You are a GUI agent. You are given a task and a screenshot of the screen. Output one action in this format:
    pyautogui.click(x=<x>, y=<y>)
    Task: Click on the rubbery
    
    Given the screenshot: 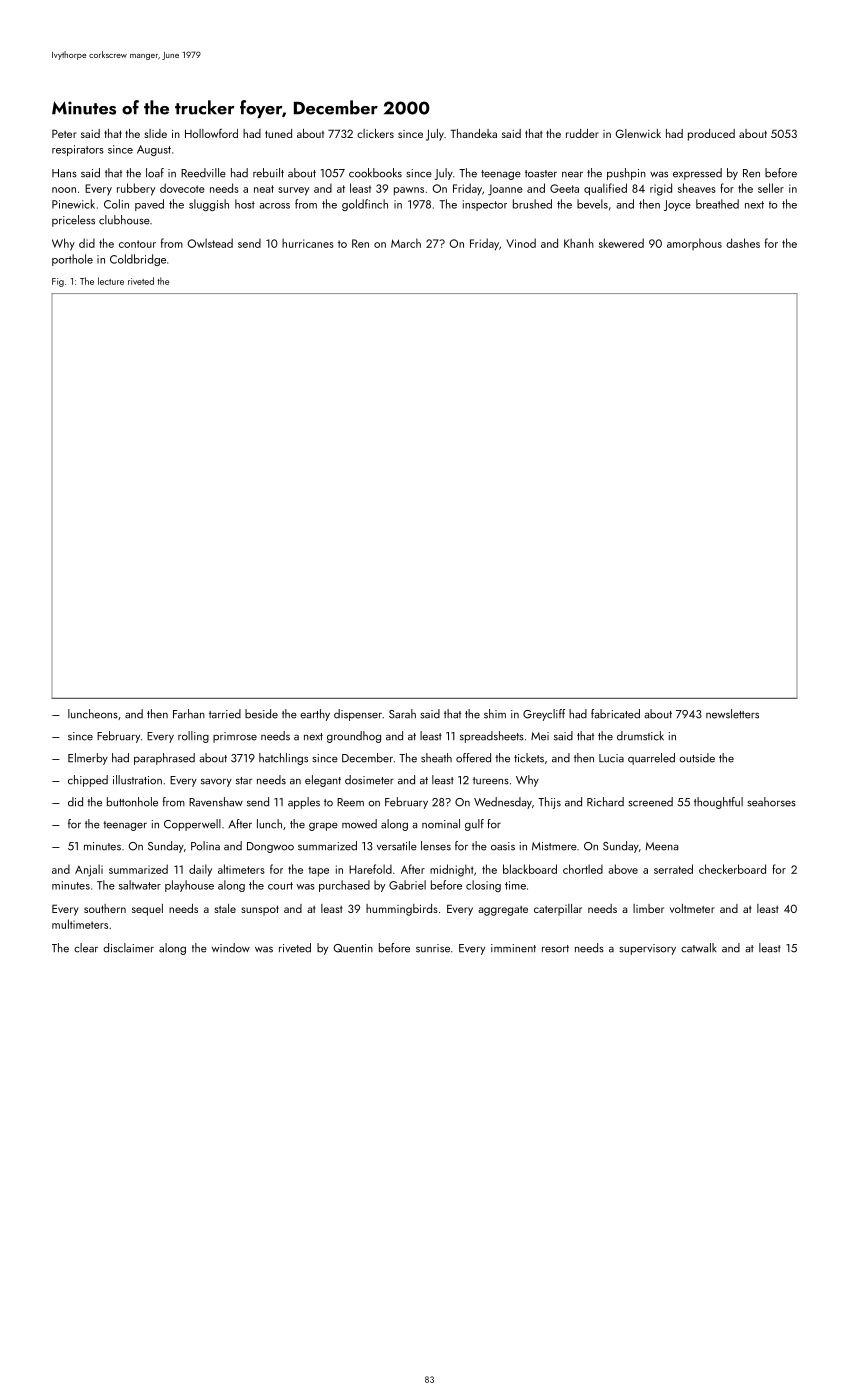 What is the action you would take?
    pyautogui.click(x=136, y=189)
